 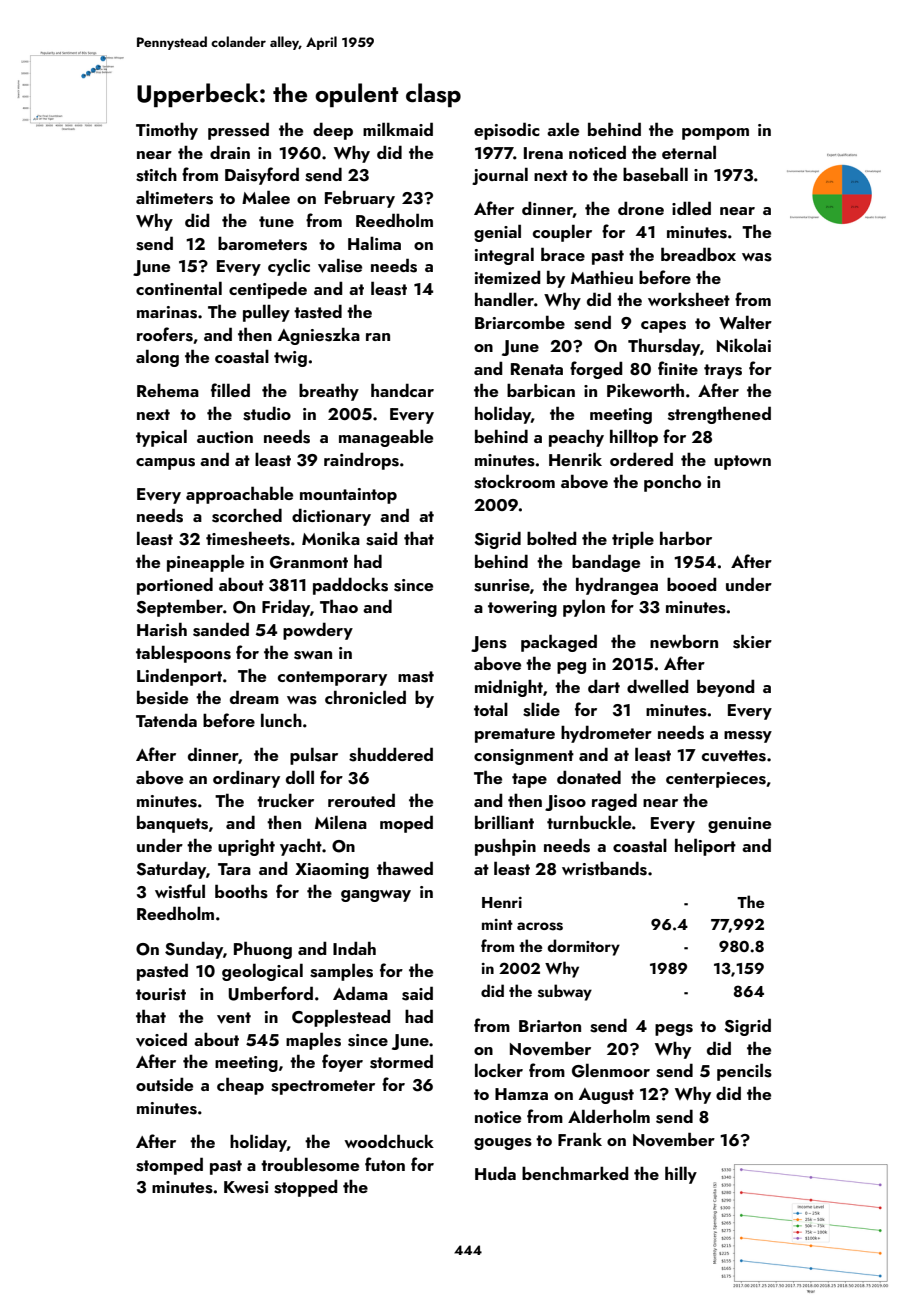 What do you see at coordinates (520, 322) in the screenshot?
I see `Briarcombe` at bounding box center [520, 322].
